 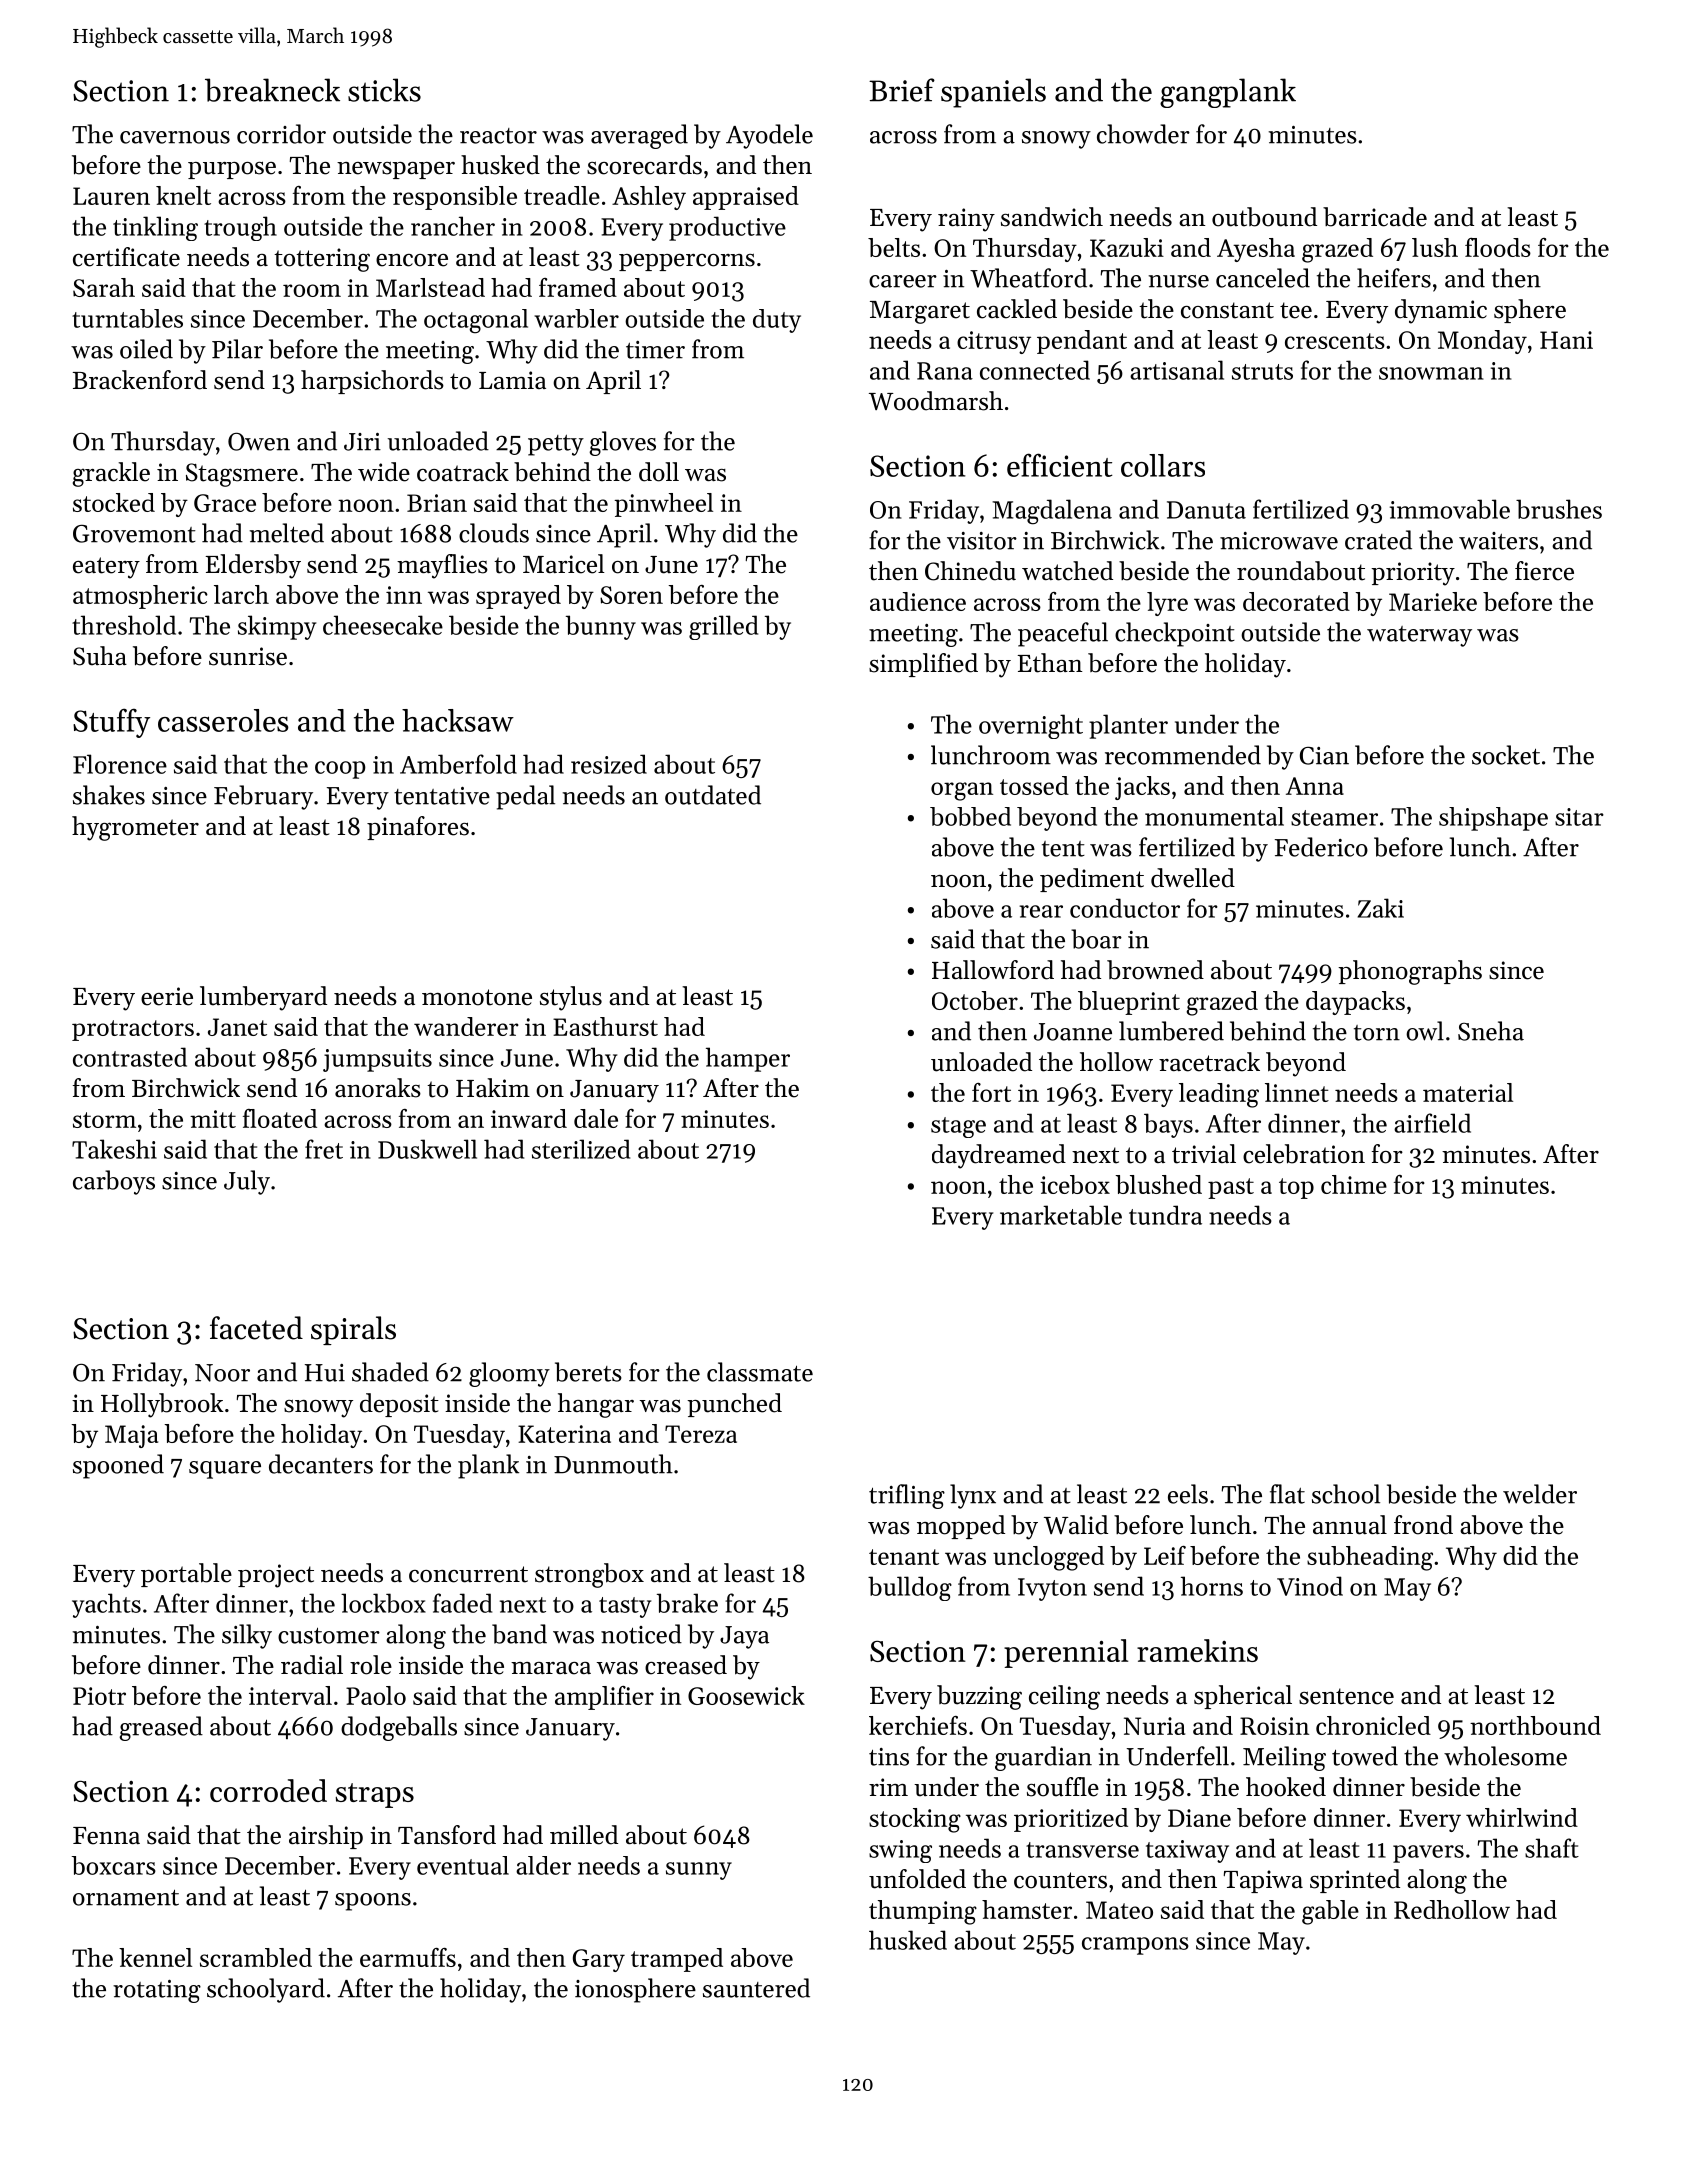 I want to click on daypacks, so click(x=1355, y=1003).
